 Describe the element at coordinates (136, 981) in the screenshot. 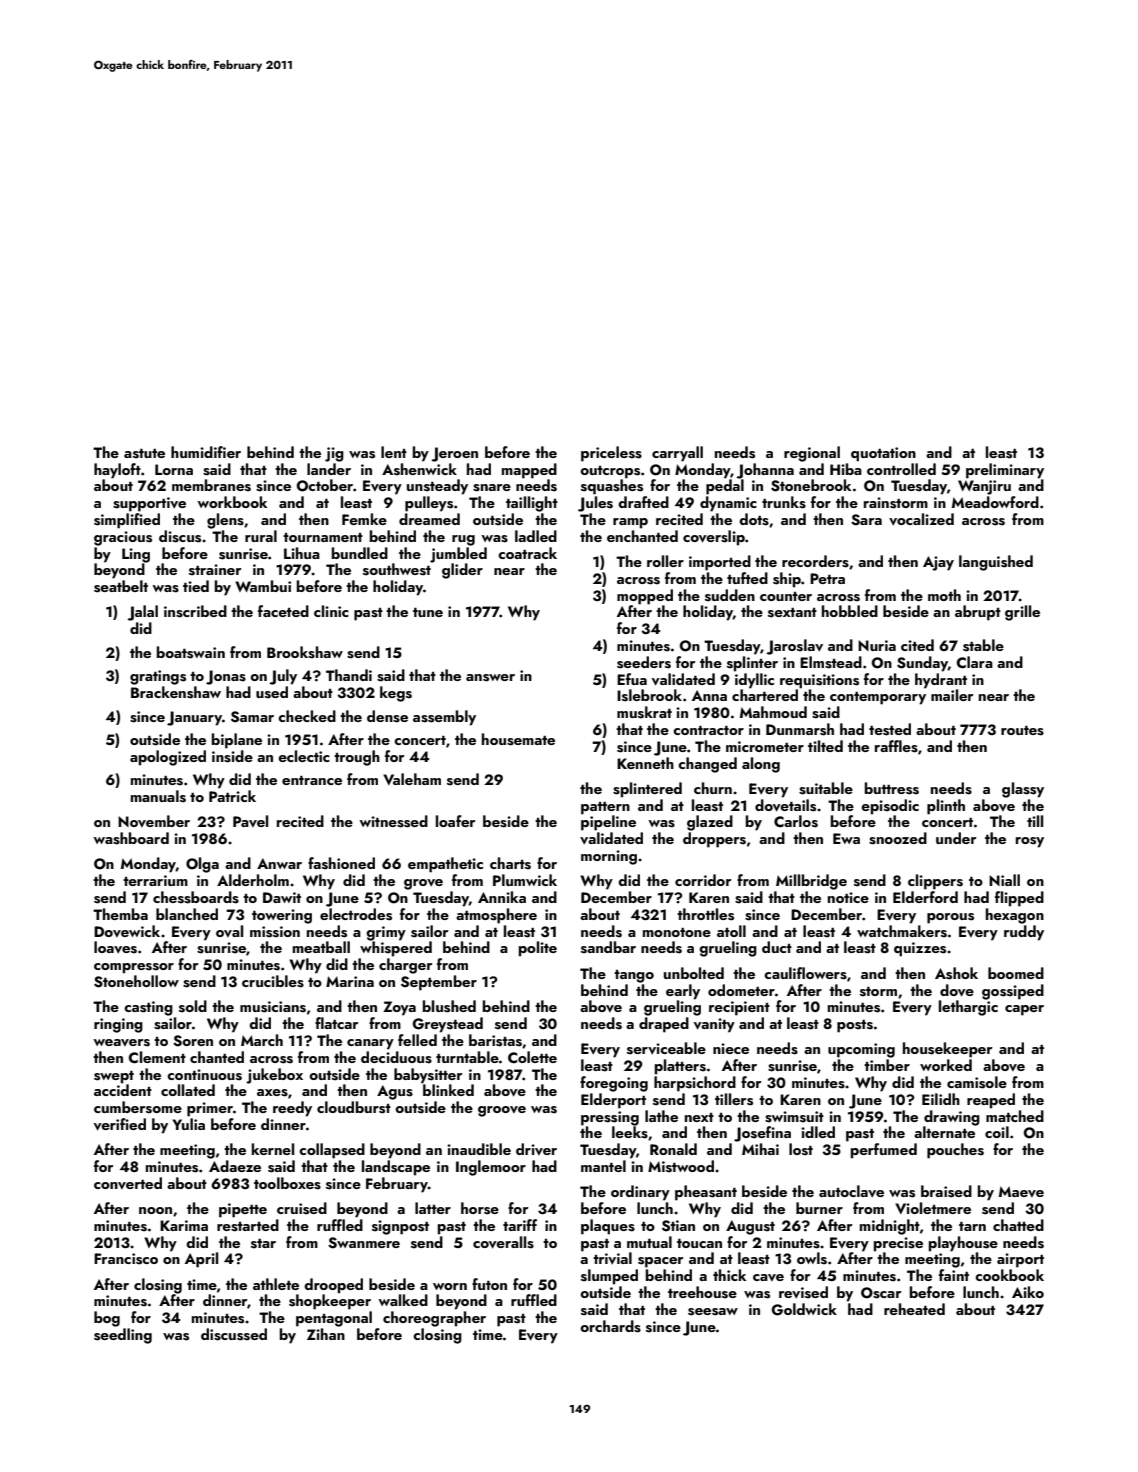

I see `Stonehollow` at that location.
